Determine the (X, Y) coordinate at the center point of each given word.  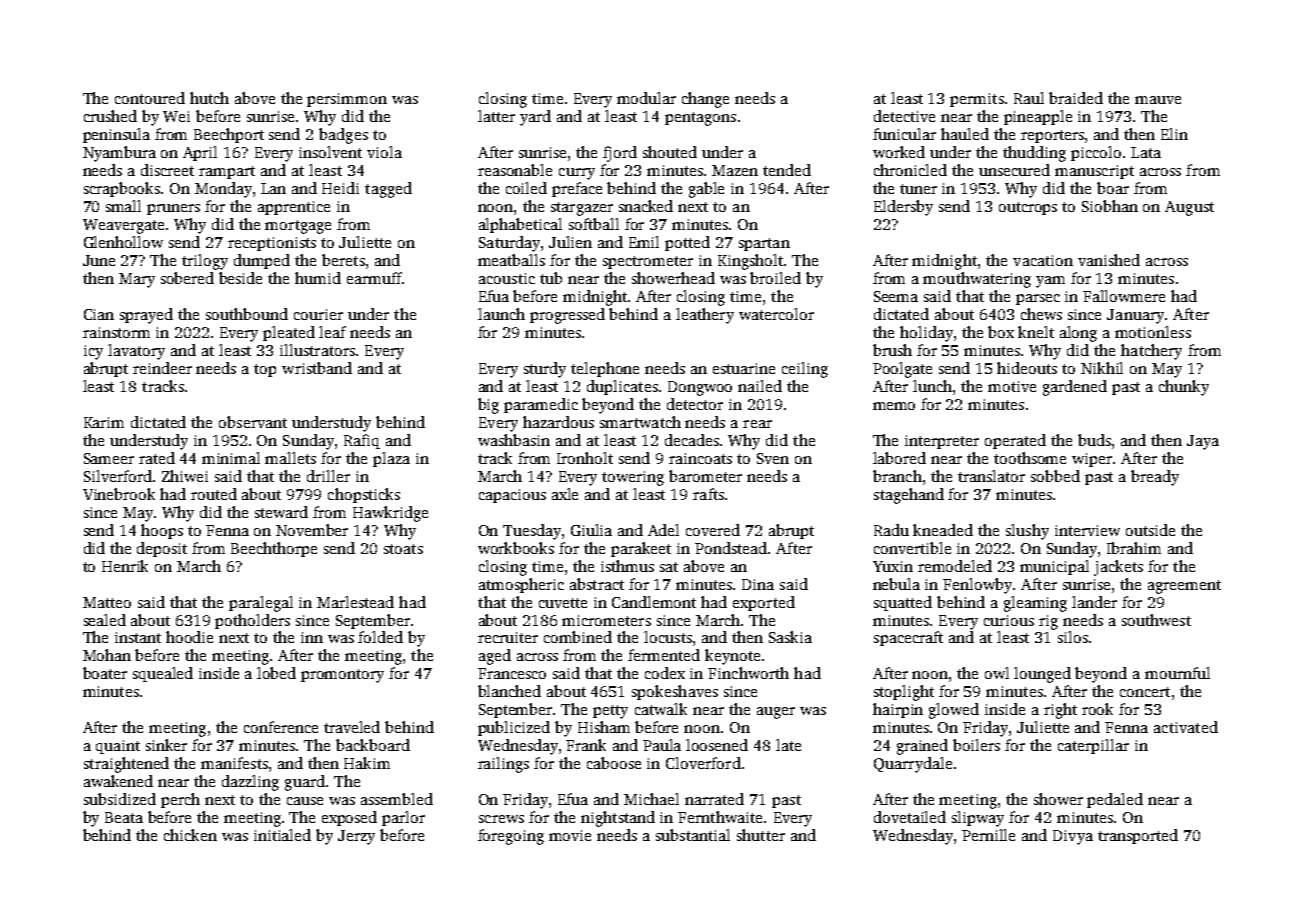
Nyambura (119, 154)
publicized (514, 728)
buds (1094, 440)
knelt (1036, 332)
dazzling (250, 783)
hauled (965, 134)
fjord (620, 154)
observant (253, 422)
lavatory (136, 352)
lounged (1042, 675)
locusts (668, 637)
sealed (105, 620)
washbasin (514, 440)
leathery (705, 316)
